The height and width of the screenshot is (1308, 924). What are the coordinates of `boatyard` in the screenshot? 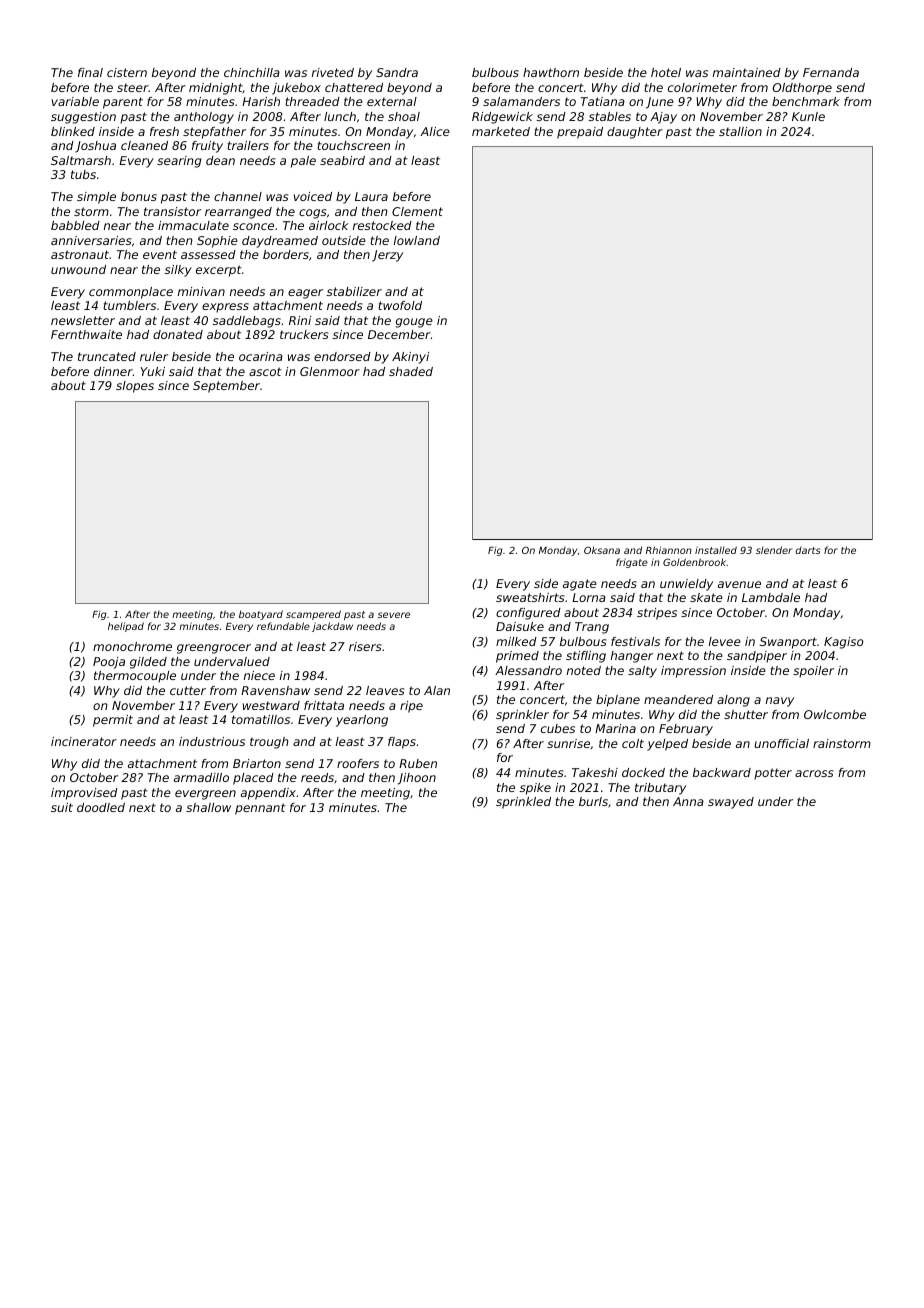 It's located at (261, 615).
